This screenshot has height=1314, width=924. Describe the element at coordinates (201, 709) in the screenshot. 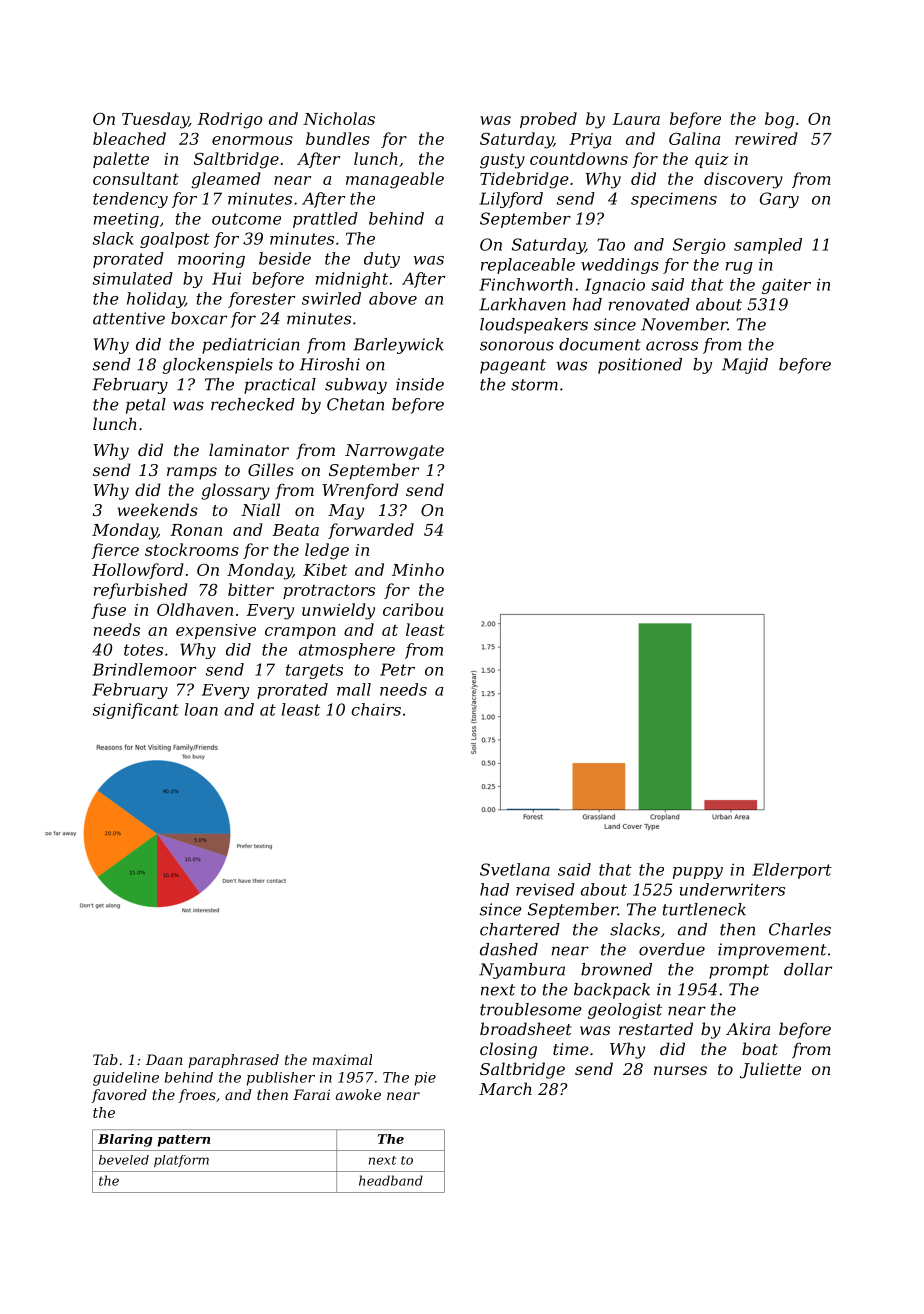

I see `loan` at that location.
